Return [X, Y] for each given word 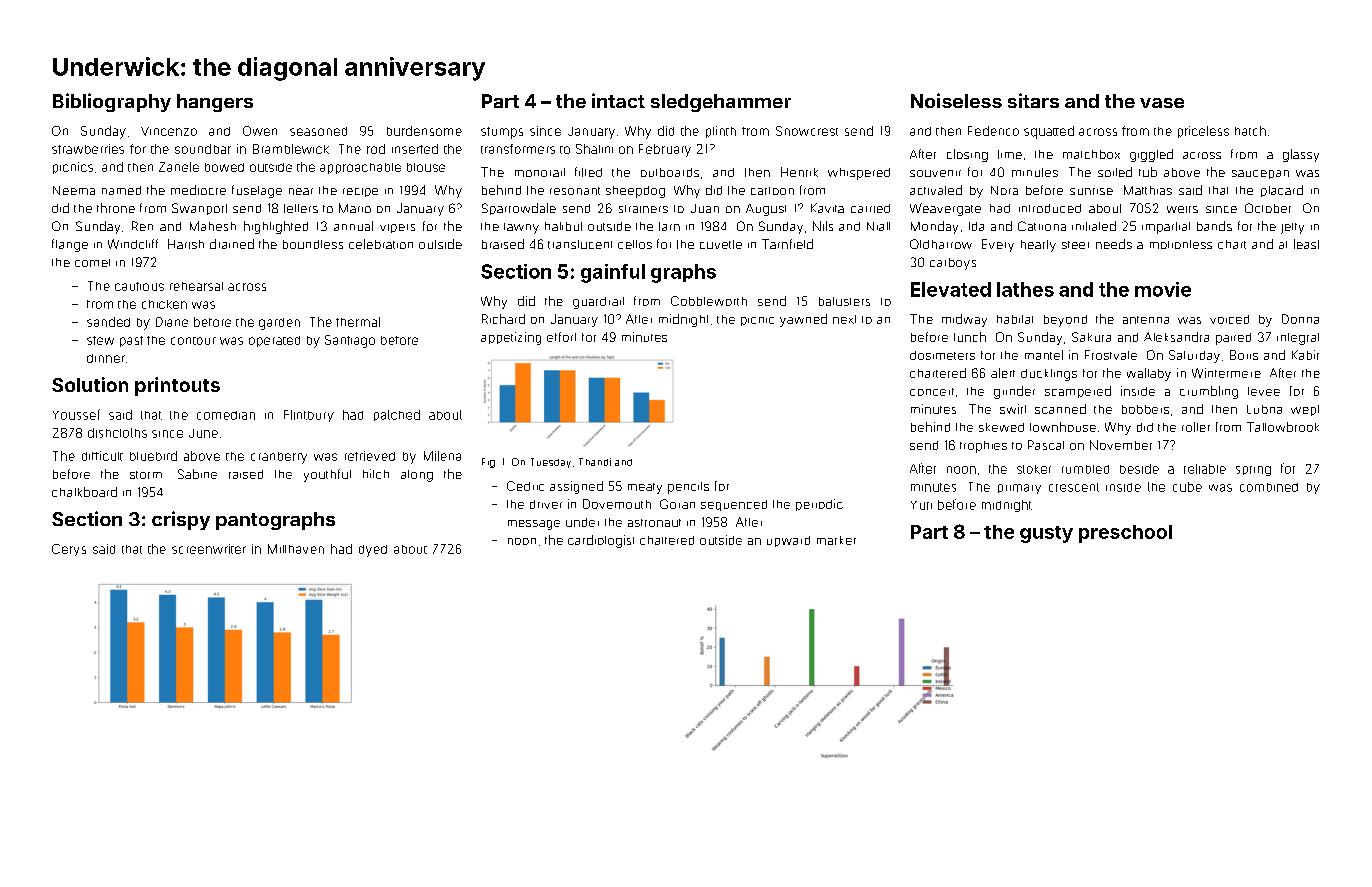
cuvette [721, 244]
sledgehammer [721, 103]
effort [561, 337]
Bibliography [112, 102]
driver [546, 504]
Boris [1244, 355]
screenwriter [209, 549]
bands [1214, 226]
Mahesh [213, 226]
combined [1269, 487]
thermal [358, 322]
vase [1162, 103]
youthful [327, 475]
